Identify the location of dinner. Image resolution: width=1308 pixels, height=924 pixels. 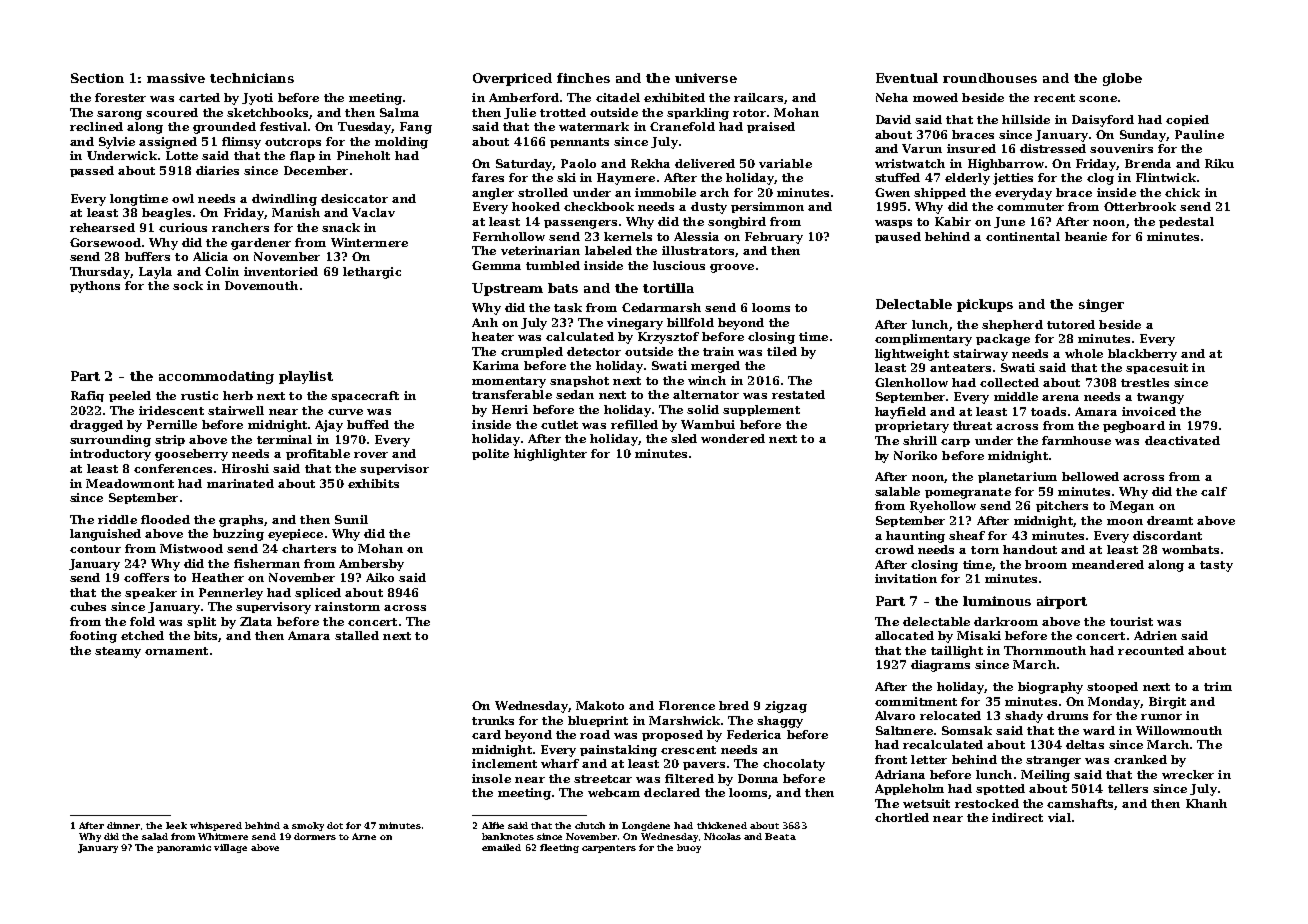
(123, 825).
